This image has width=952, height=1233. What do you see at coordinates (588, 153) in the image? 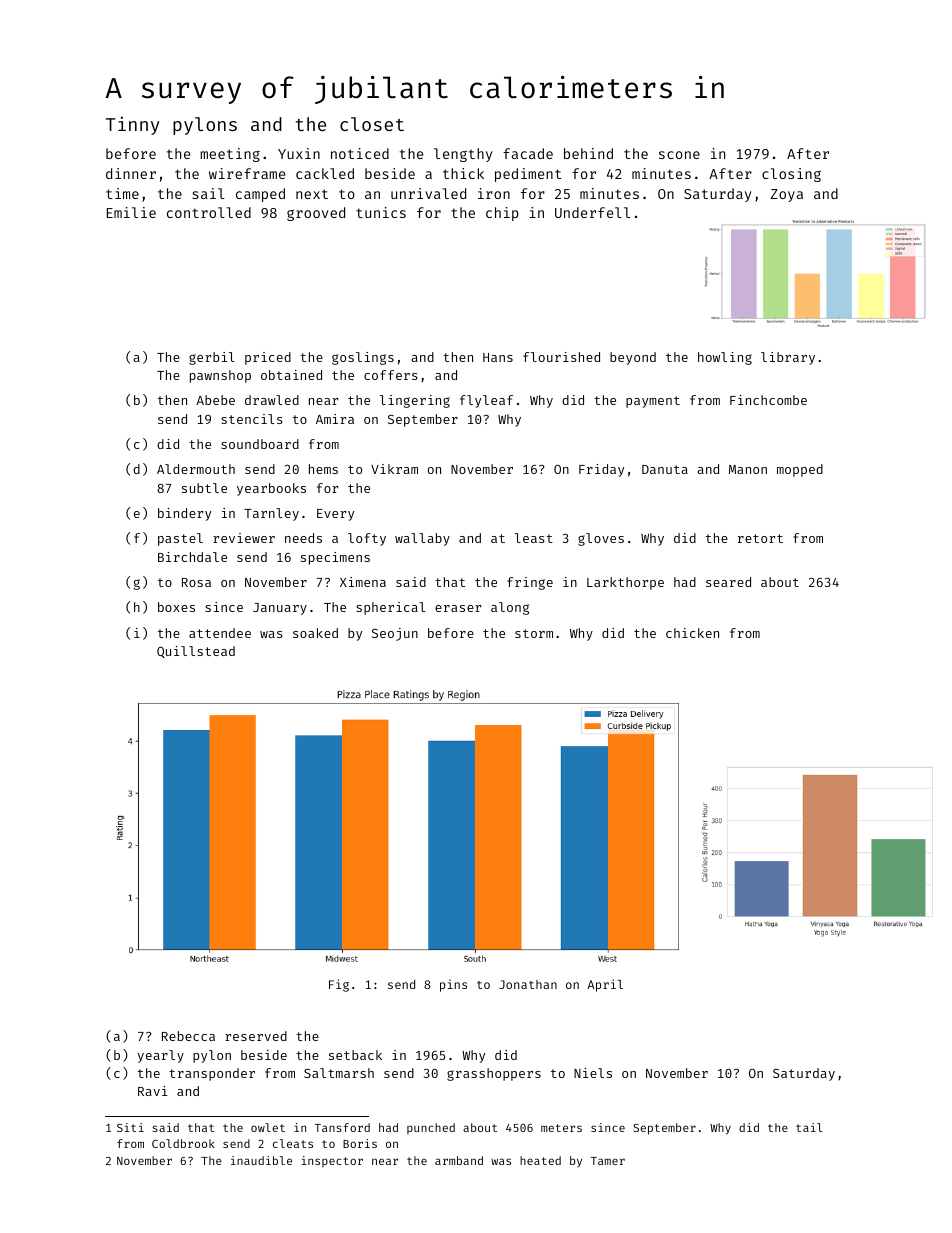
I see `behind` at bounding box center [588, 153].
